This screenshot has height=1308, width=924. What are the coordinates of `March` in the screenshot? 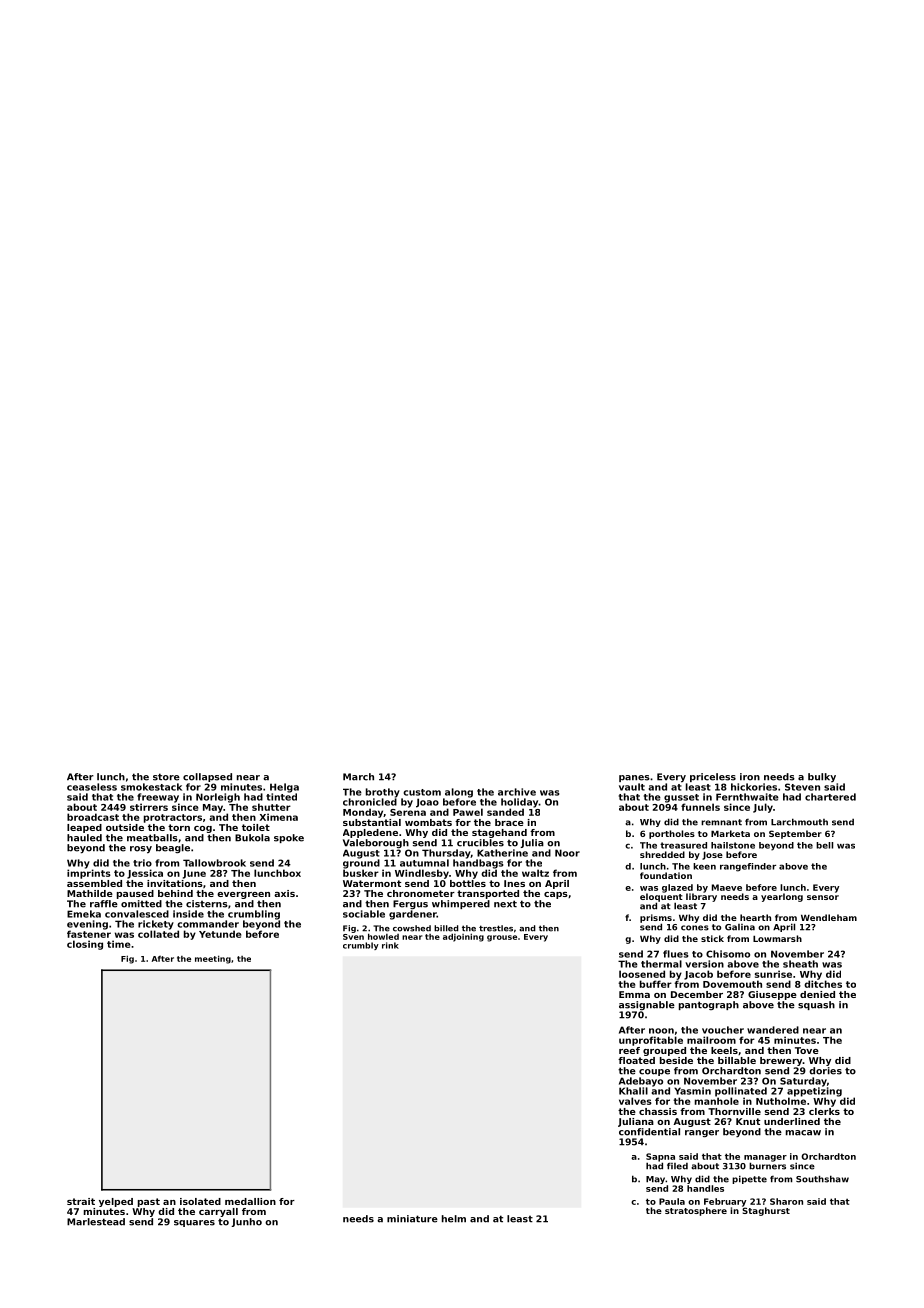 It's located at (358, 777).
